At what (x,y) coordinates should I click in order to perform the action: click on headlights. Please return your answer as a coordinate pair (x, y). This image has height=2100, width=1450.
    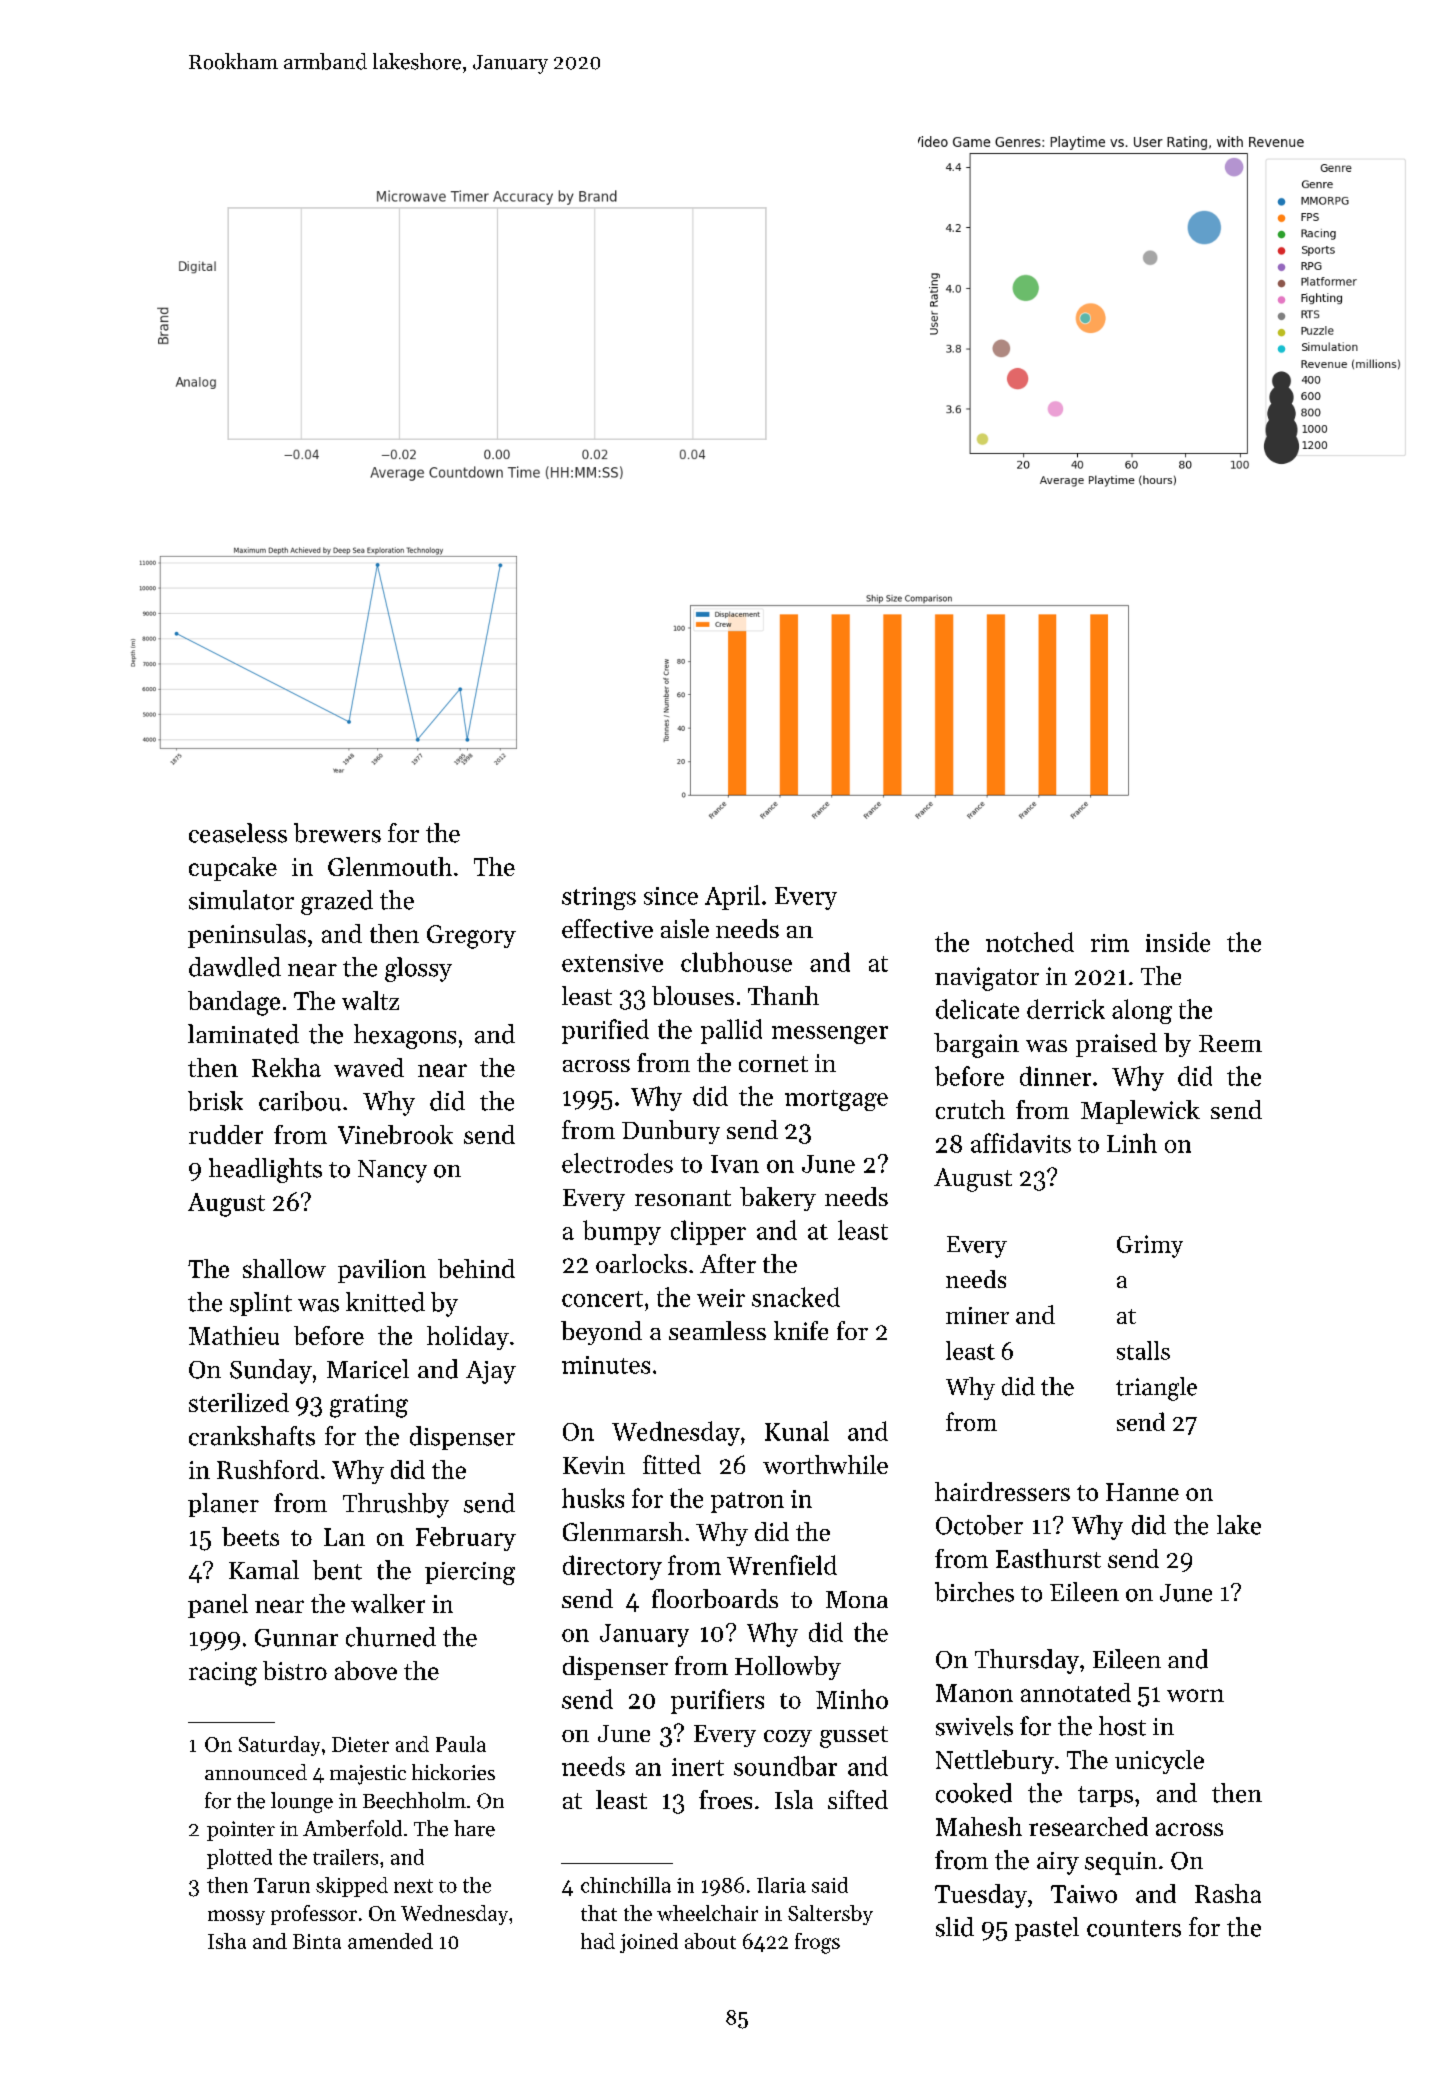
    Looking at the image, I should click on (265, 1170).
